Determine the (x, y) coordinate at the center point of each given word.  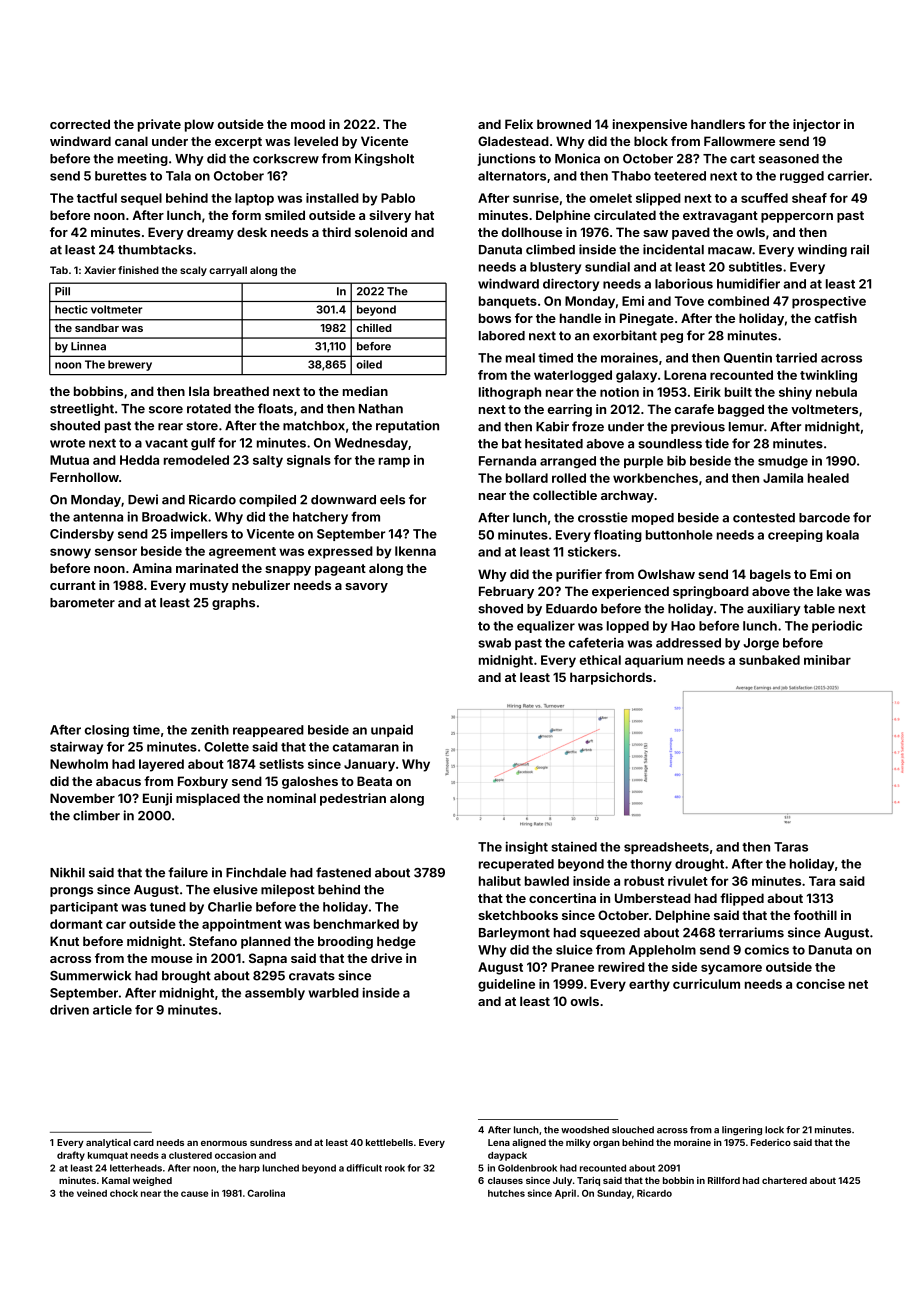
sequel (141, 199)
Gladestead (513, 141)
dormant (76, 924)
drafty (71, 1156)
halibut (500, 881)
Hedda (139, 460)
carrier (848, 175)
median (365, 391)
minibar (827, 660)
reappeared (268, 731)
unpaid (392, 731)
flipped (742, 899)
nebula (836, 392)
